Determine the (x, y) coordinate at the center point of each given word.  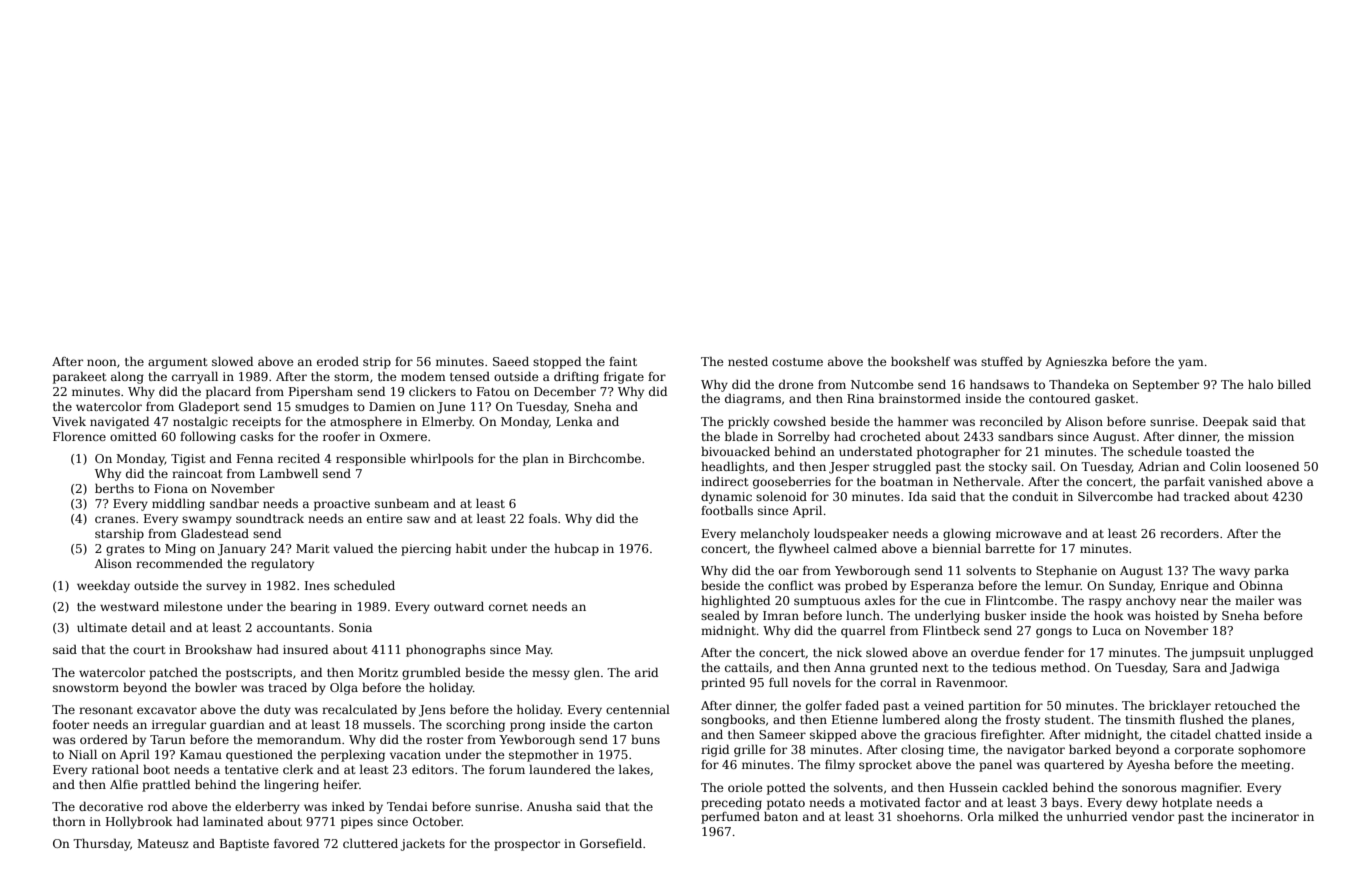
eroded (338, 361)
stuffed (1002, 361)
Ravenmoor (971, 682)
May (538, 651)
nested (748, 361)
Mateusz (163, 843)
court (149, 650)
